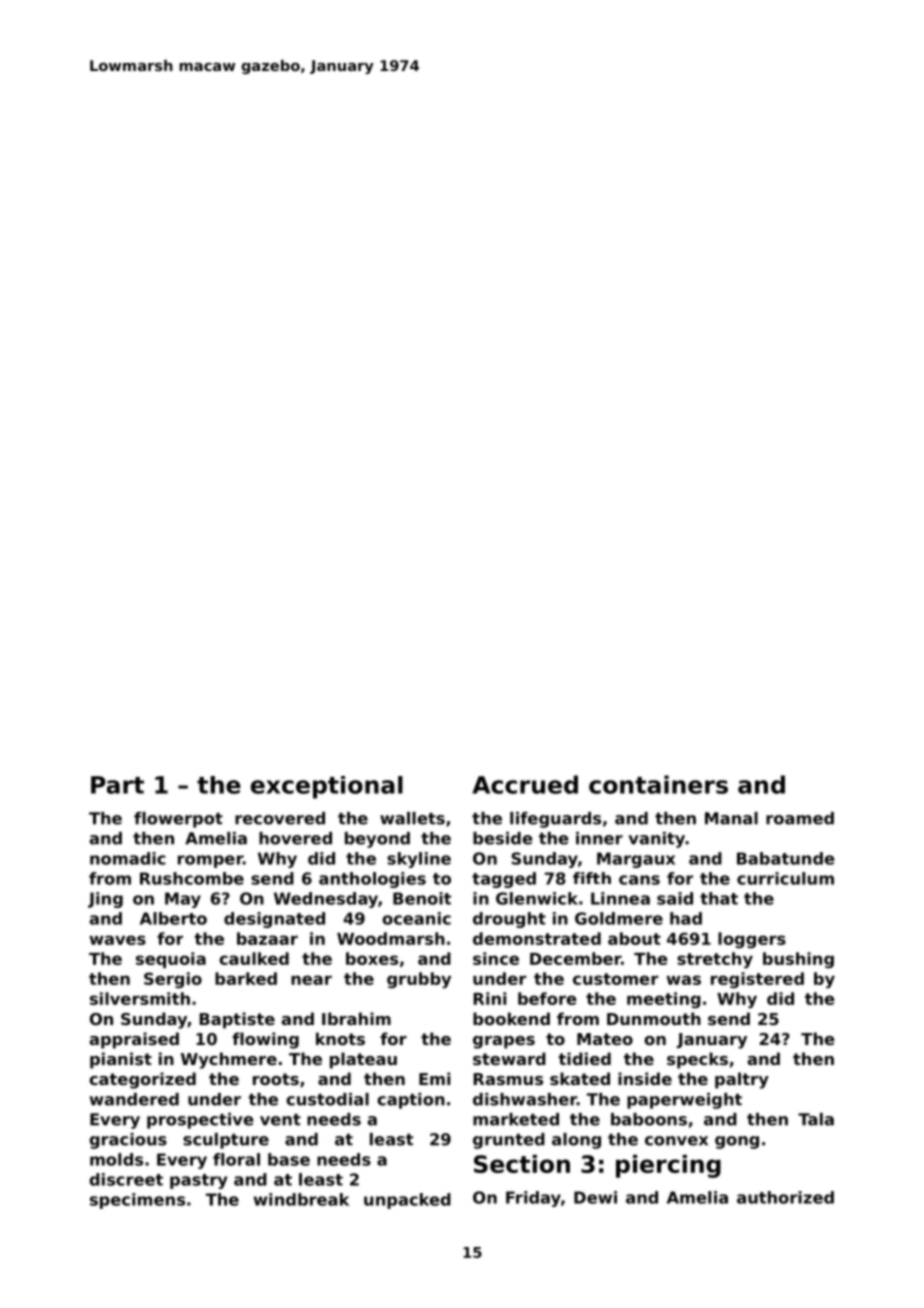 The height and width of the image is (1308, 924). I want to click on since, so click(496, 958).
